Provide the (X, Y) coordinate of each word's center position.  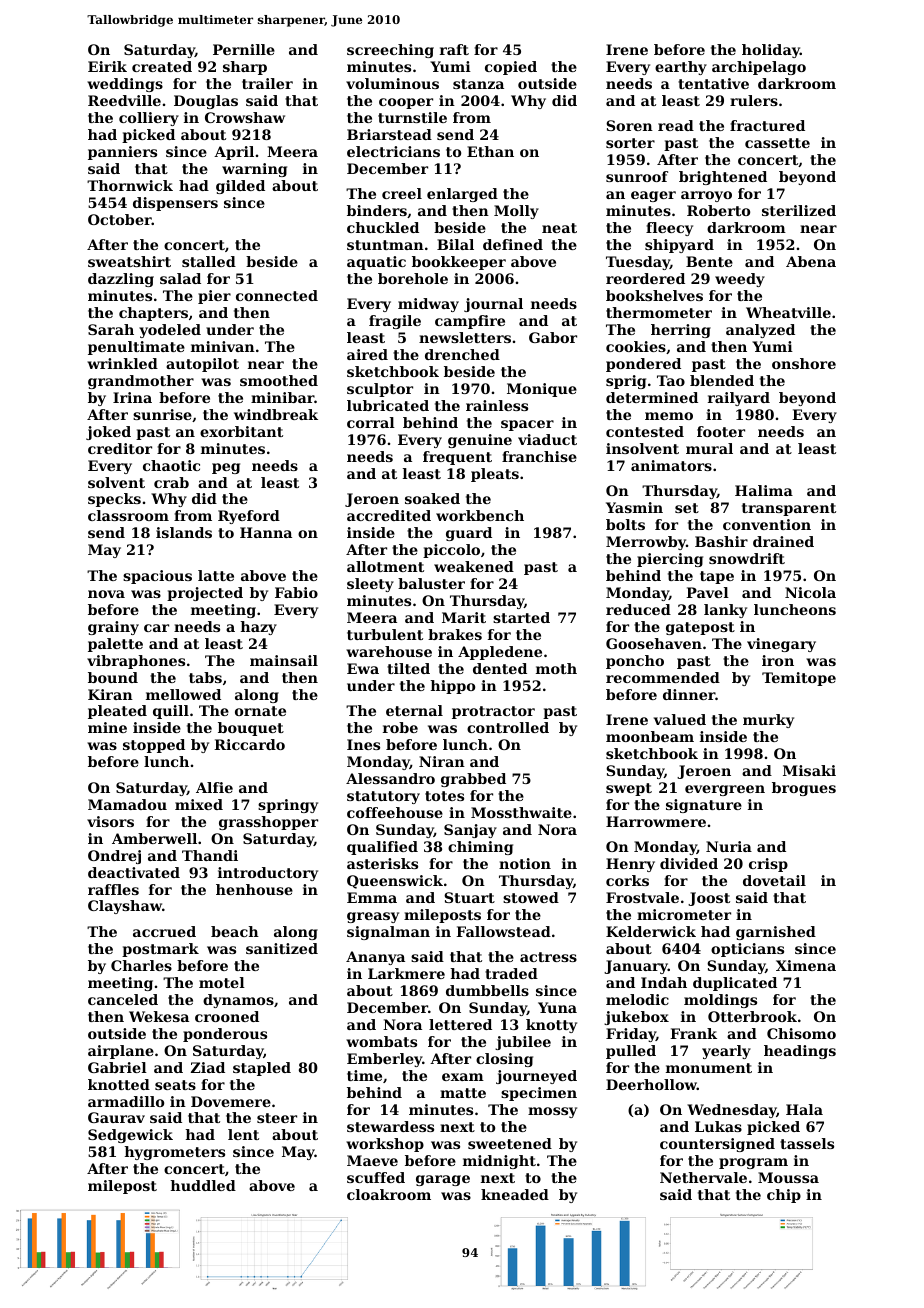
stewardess (390, 1126)
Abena (811, 261)
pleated (117, 712)
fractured (767, 125)
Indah (664, 982)
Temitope (799, 679)
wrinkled (122, 363)
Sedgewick (130, 1136)
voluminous (392, 83)
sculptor (380, 390)
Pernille (244, 49)
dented (500, 668)
